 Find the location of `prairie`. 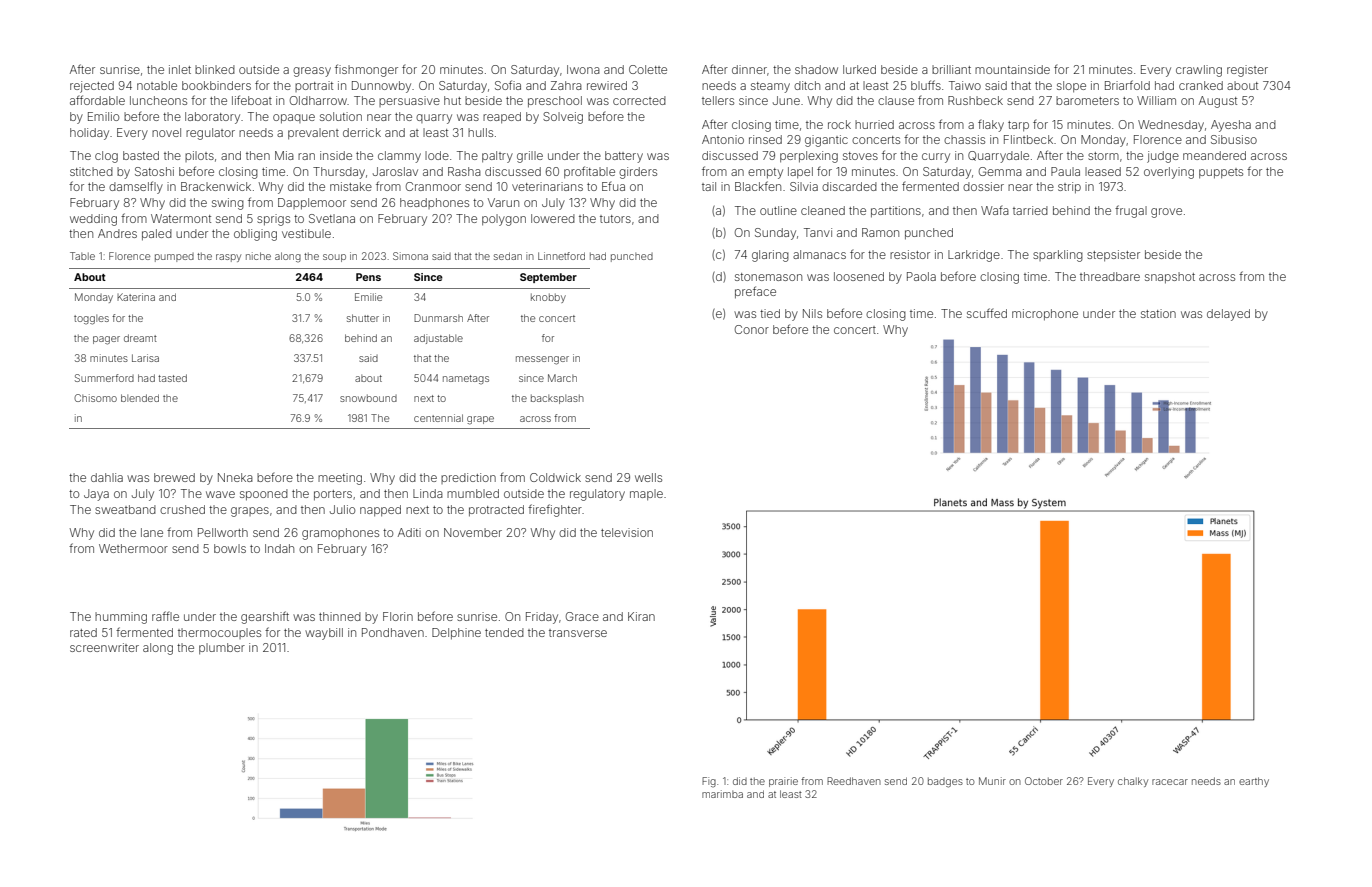

prairie is located at coordinates (783, 782).
